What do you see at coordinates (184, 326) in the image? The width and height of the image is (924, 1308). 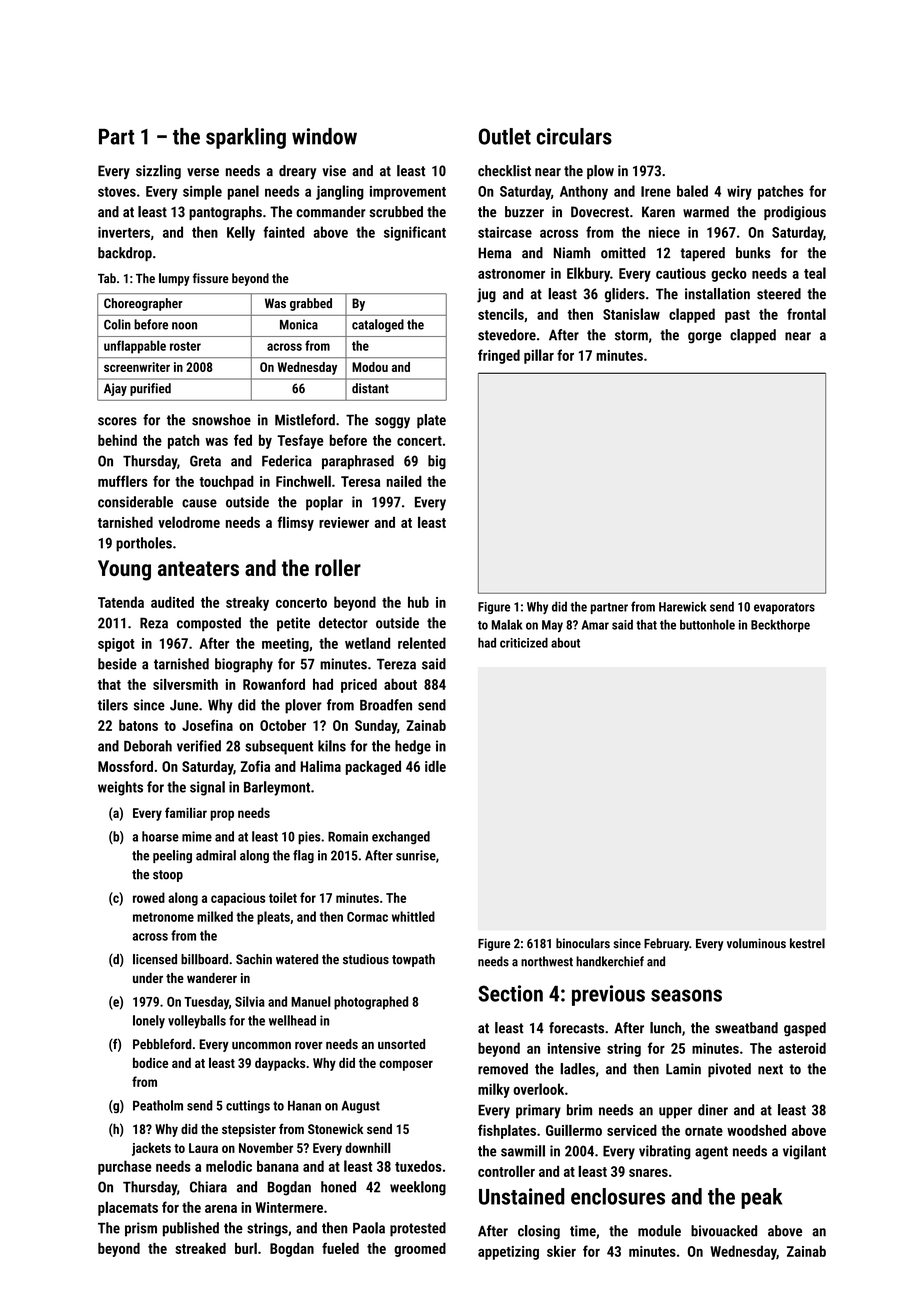 I see `noon` at bounding box center [184, 326].
